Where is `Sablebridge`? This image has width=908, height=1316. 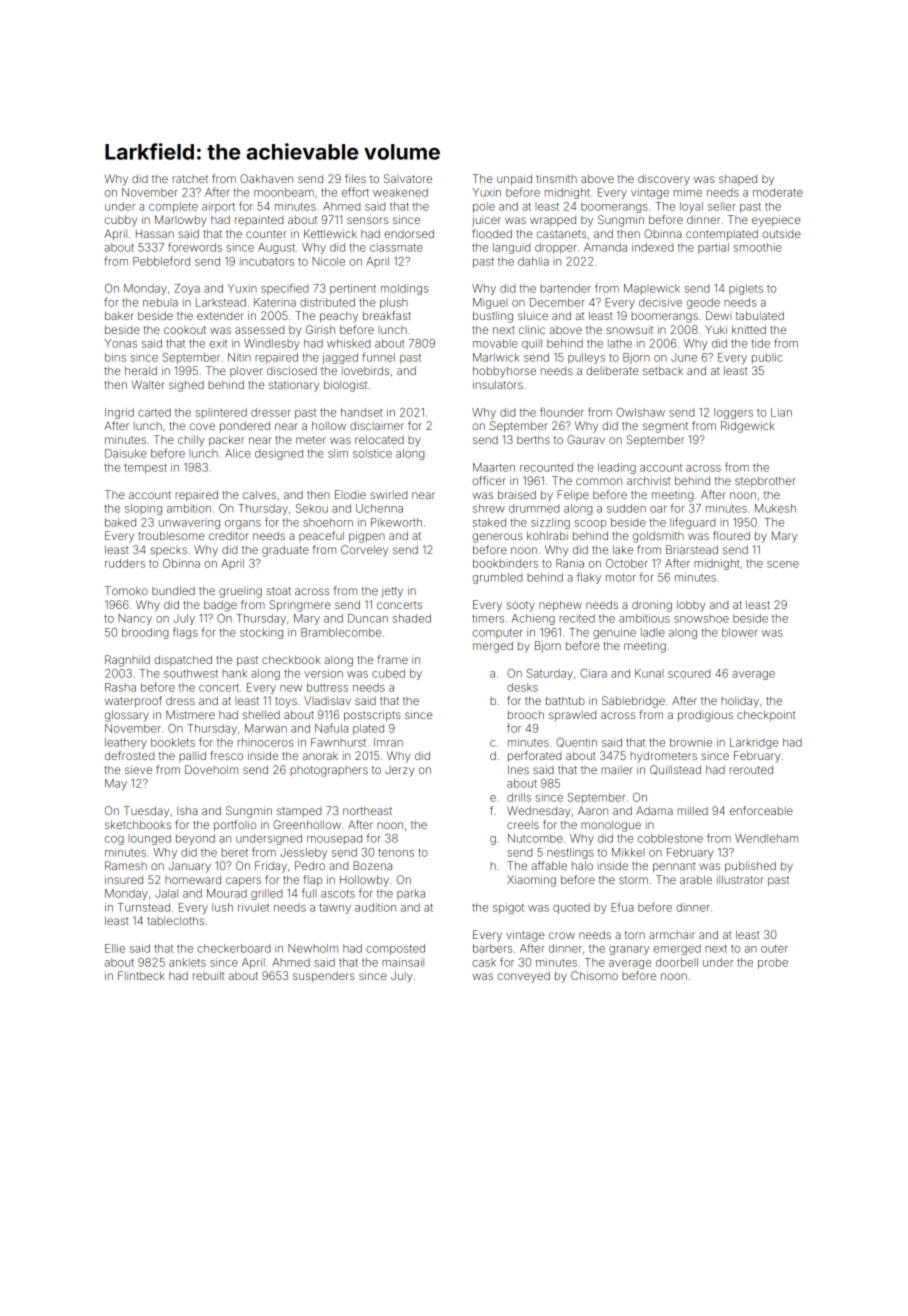 Sablebridge is located at coordinates (633, 702).
